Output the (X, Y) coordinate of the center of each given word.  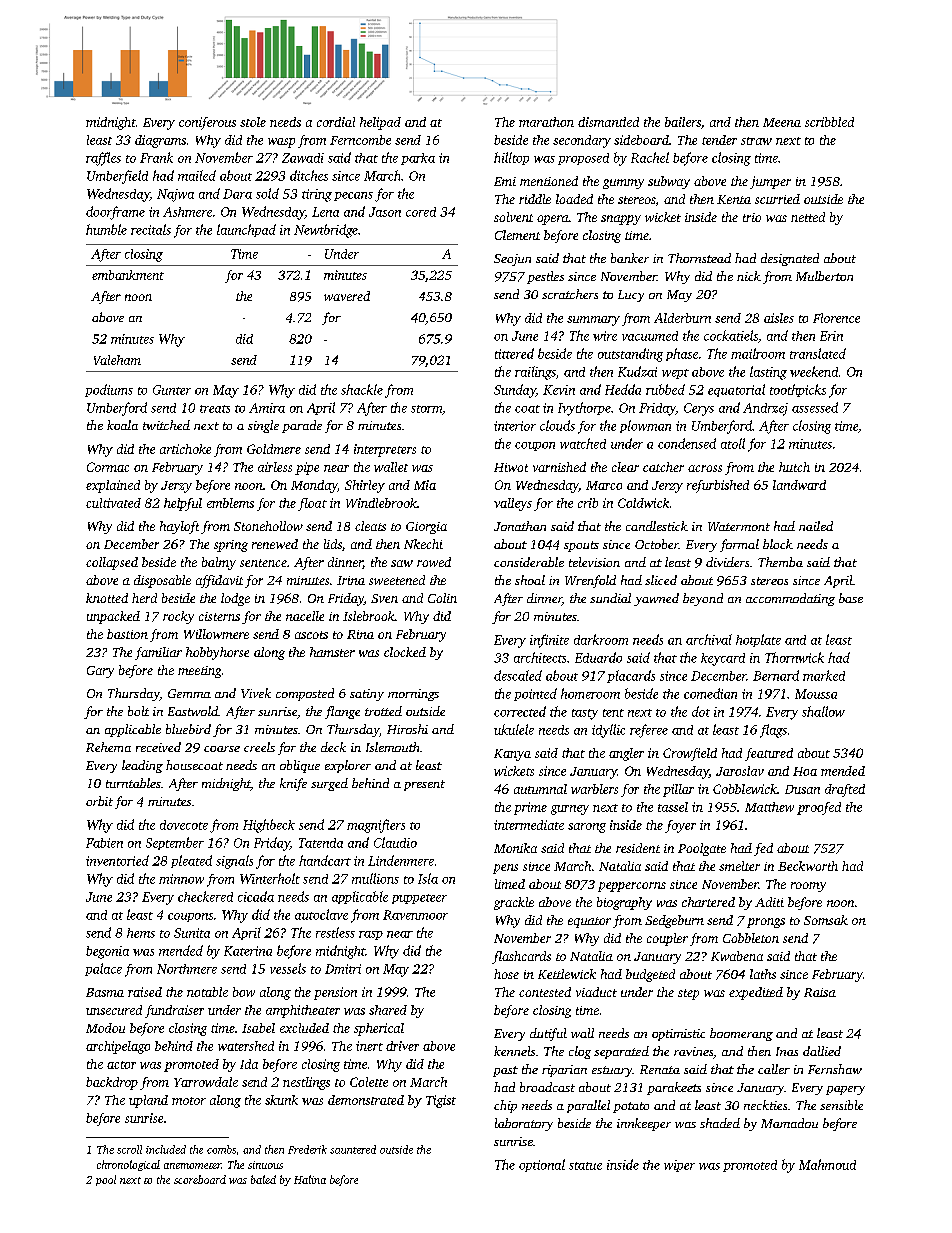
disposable (162, 581)
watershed (246, 1046)
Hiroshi (407, 729)
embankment (128, 275)
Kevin (559, 390)
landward (799, 485)
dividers (727, 562)
